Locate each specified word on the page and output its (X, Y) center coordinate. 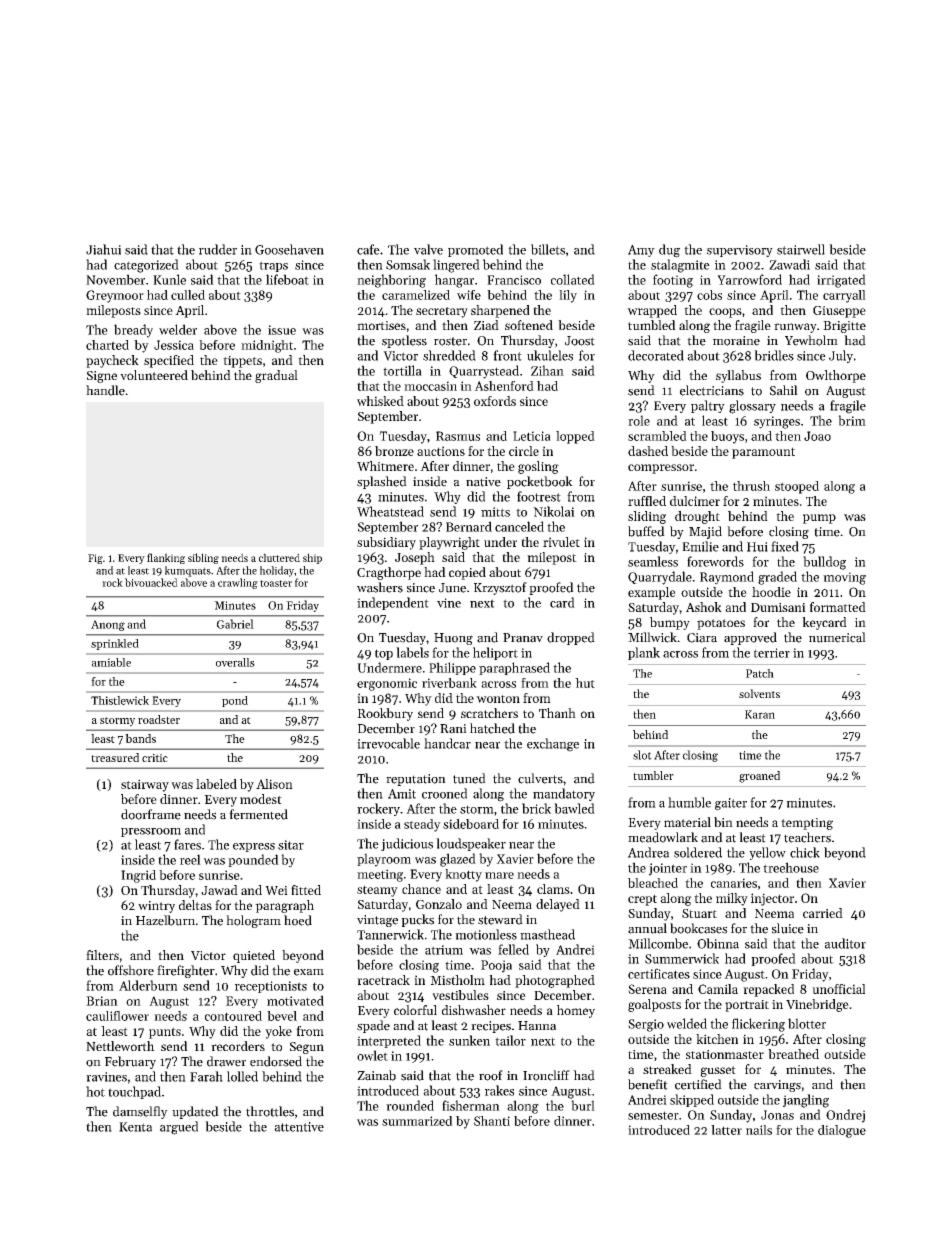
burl (583, 1105)
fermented (258, 814)
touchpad (134, 1092)
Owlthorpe (836, 376)
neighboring (391, 281)
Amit (402, 794)
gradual (276, 376)
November (115, 279)
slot (642, 755)
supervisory (740, 251)
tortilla (402, 370)
